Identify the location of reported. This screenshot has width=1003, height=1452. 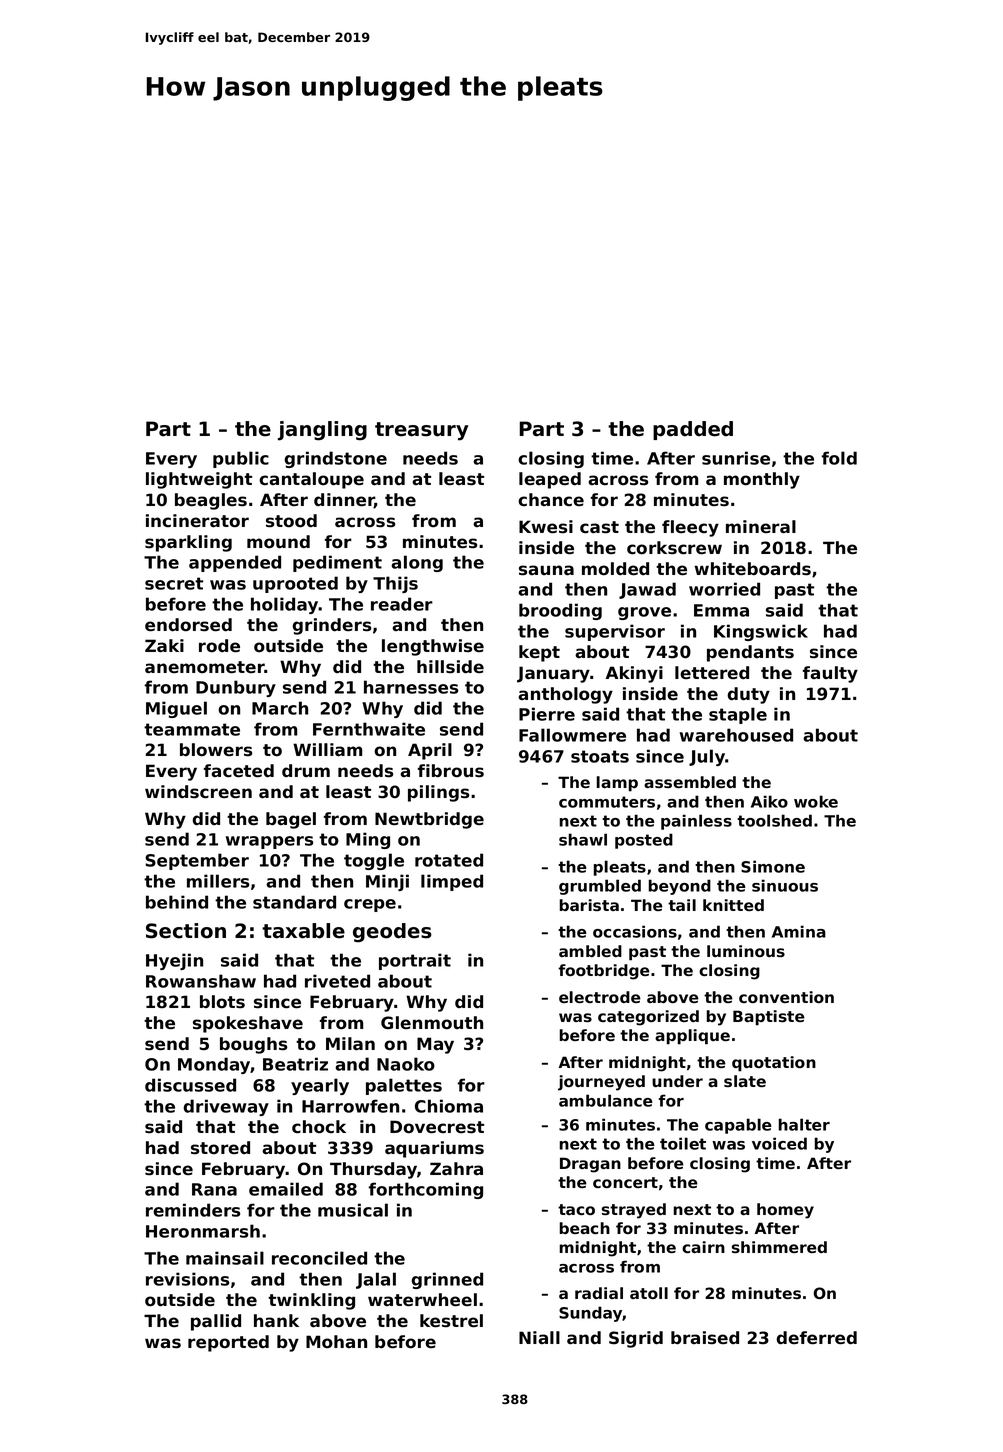
(228, 1343).
